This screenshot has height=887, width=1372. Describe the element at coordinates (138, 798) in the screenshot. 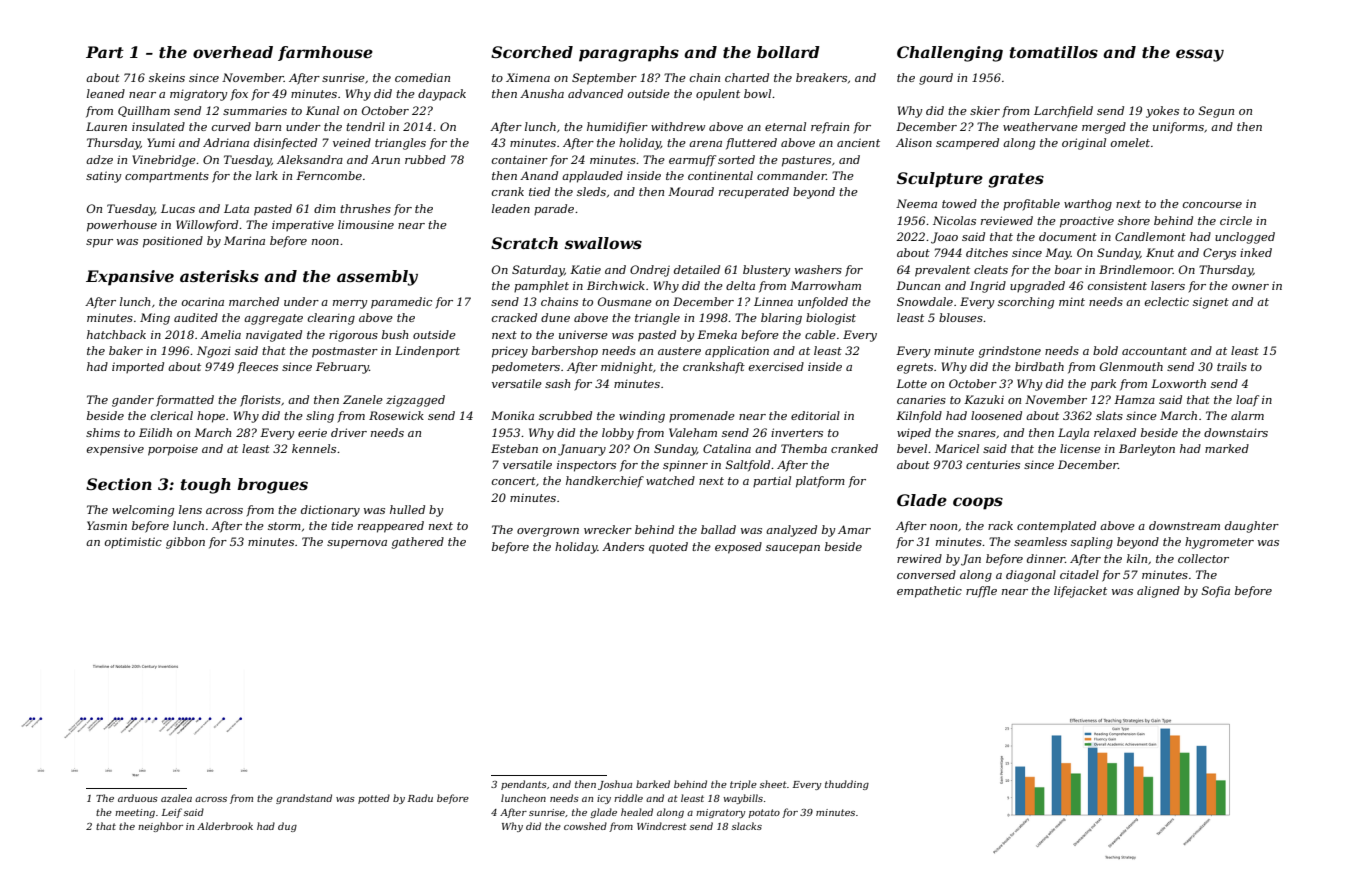

I see `arduous` at that location.
